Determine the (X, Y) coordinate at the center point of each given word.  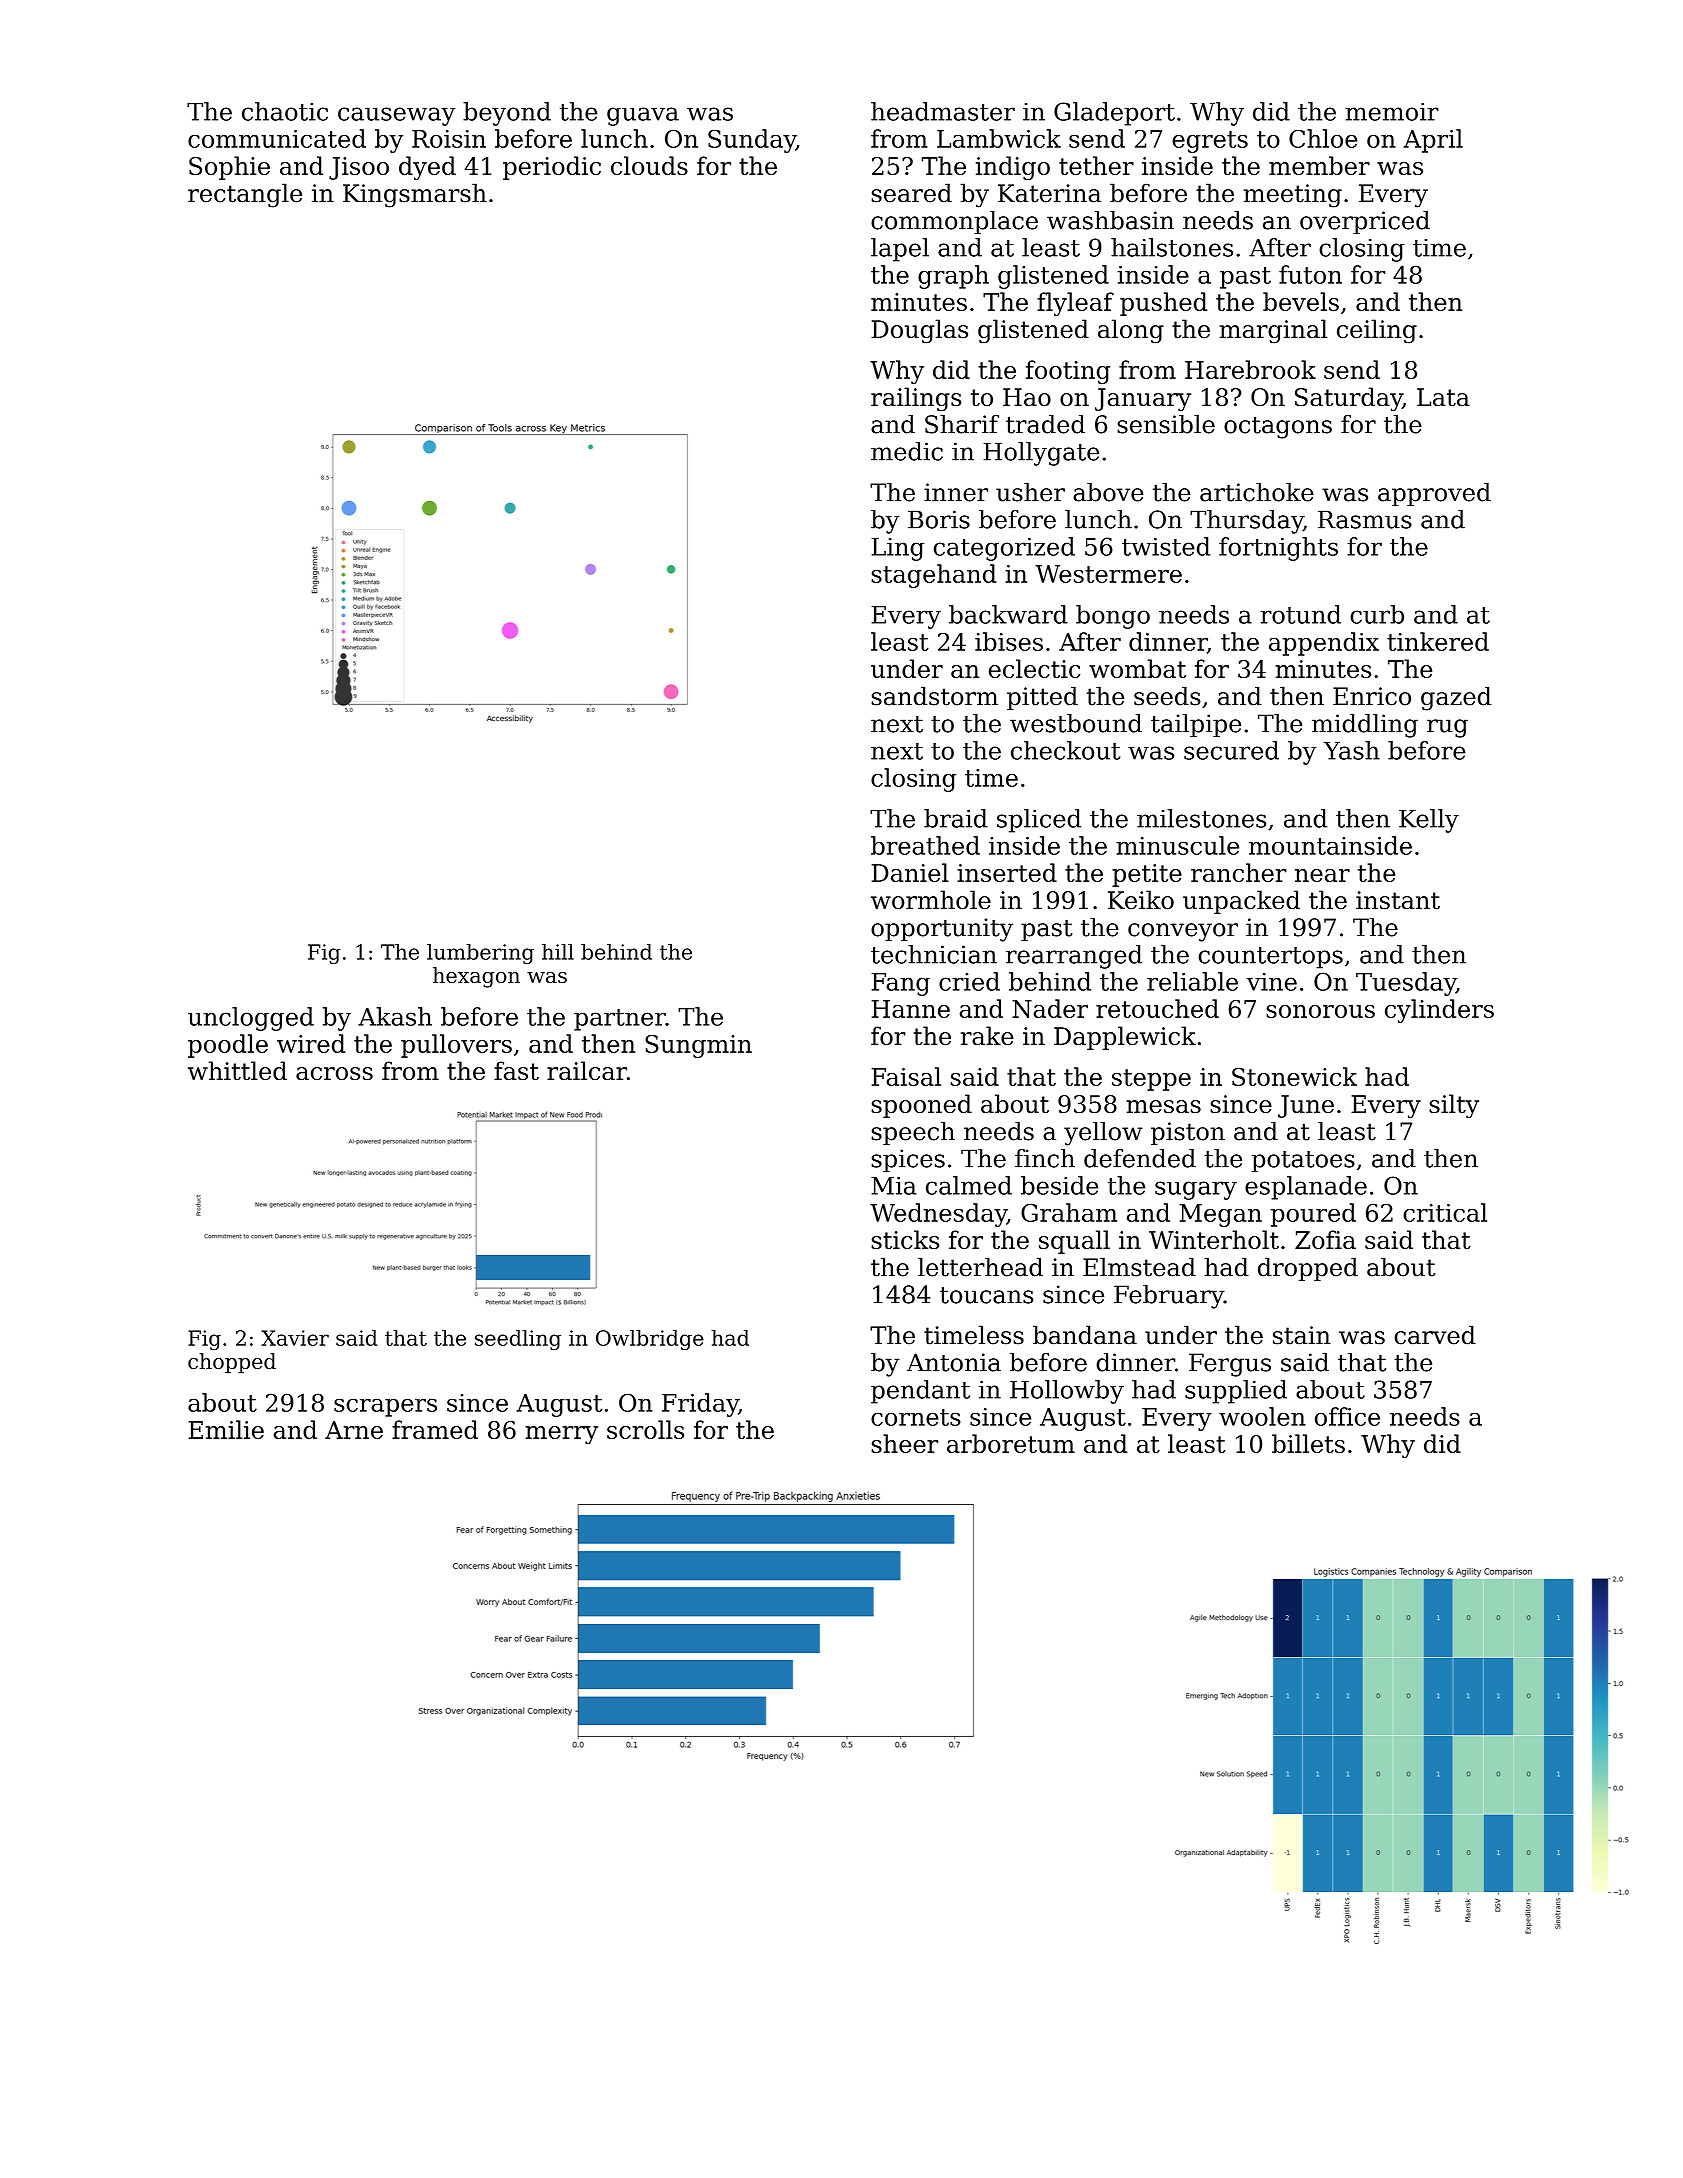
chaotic (285, 111)
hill (558, 952)
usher (1030, 492)
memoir (1392, 112)
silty (1454, 1106)
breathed (925, 845)
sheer (904, 1443)
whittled (237, 1070)
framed (435, 1429)
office (1347, 1416)
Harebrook (1250, 369)
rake (987, 1035)
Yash (1351, 750)
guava (643, 116)
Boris (939, 519)
